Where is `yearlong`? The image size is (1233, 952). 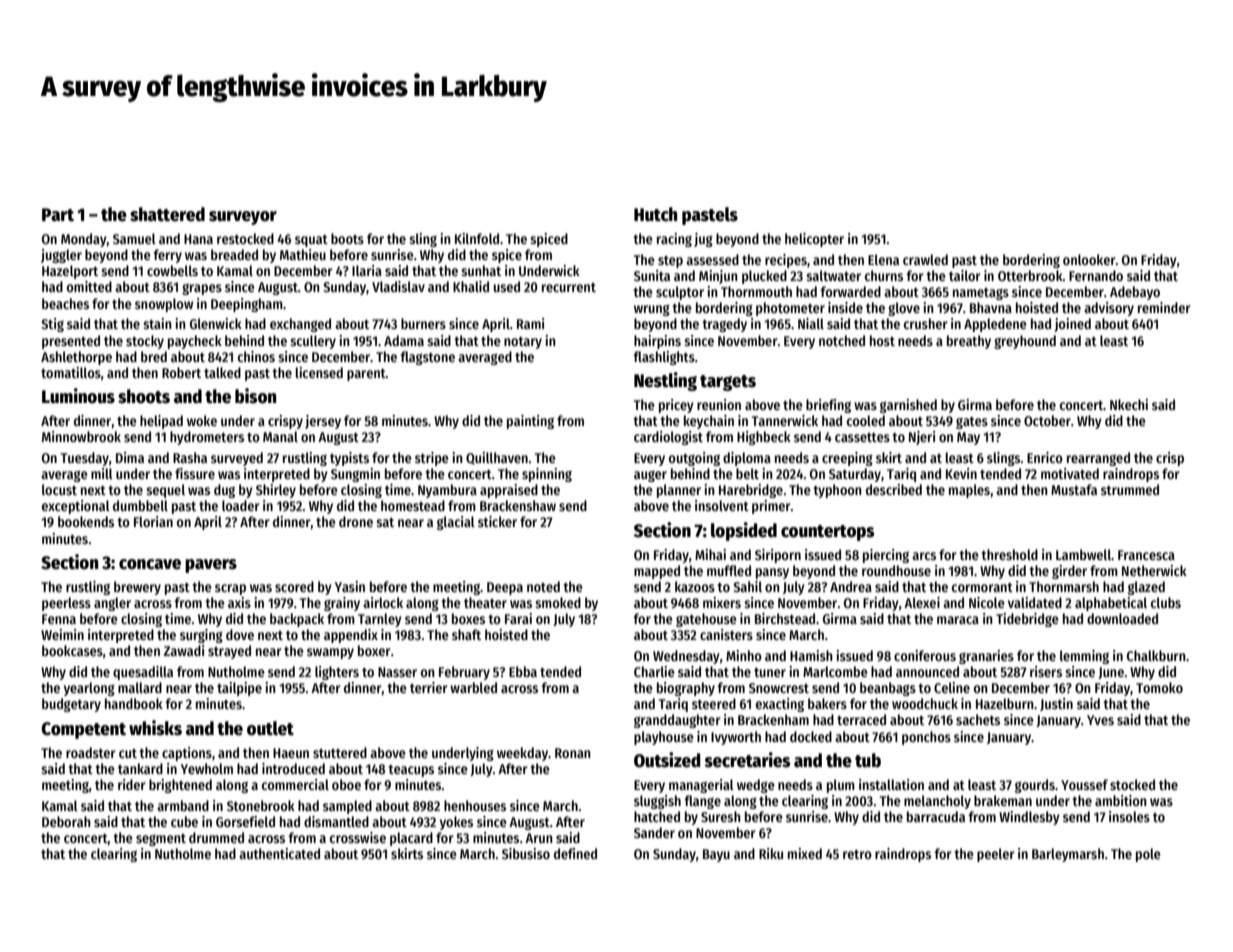
yearlong is located at coordinates (89, 689).
